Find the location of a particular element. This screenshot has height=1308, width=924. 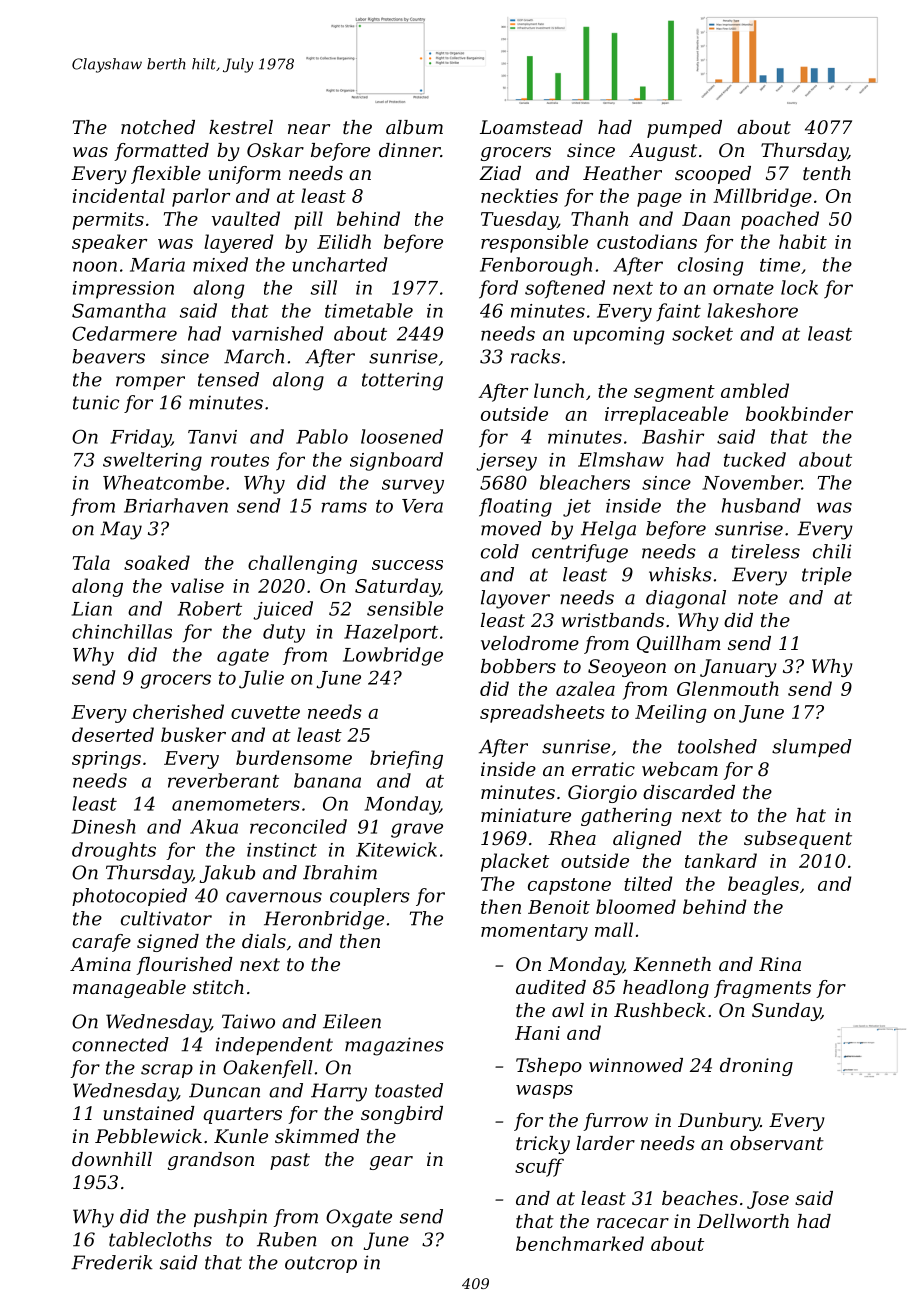

responsible is located at coordinates (534, 243).
